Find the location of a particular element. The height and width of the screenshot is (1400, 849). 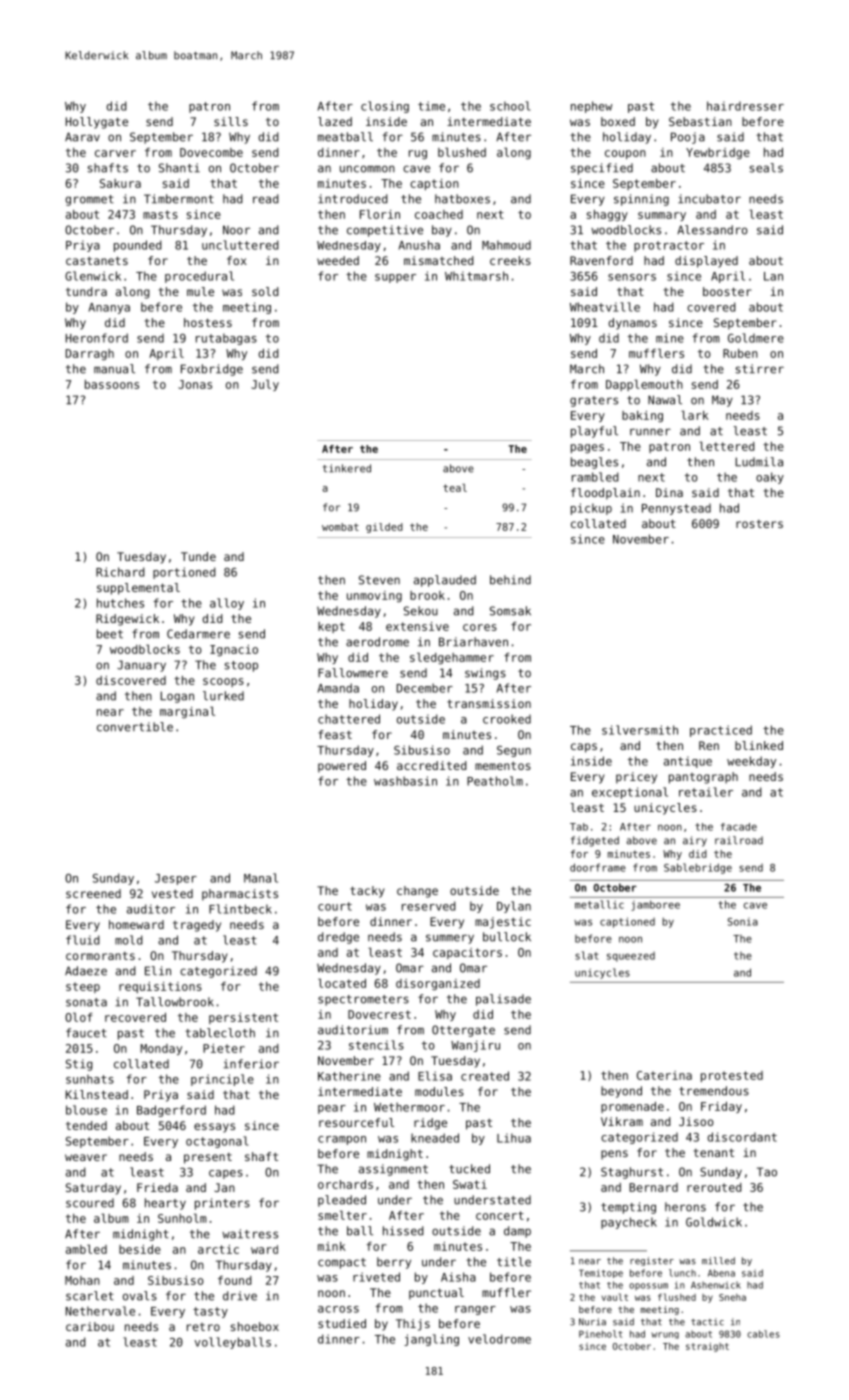

Caterina is located at coordinates (664, 1075).
